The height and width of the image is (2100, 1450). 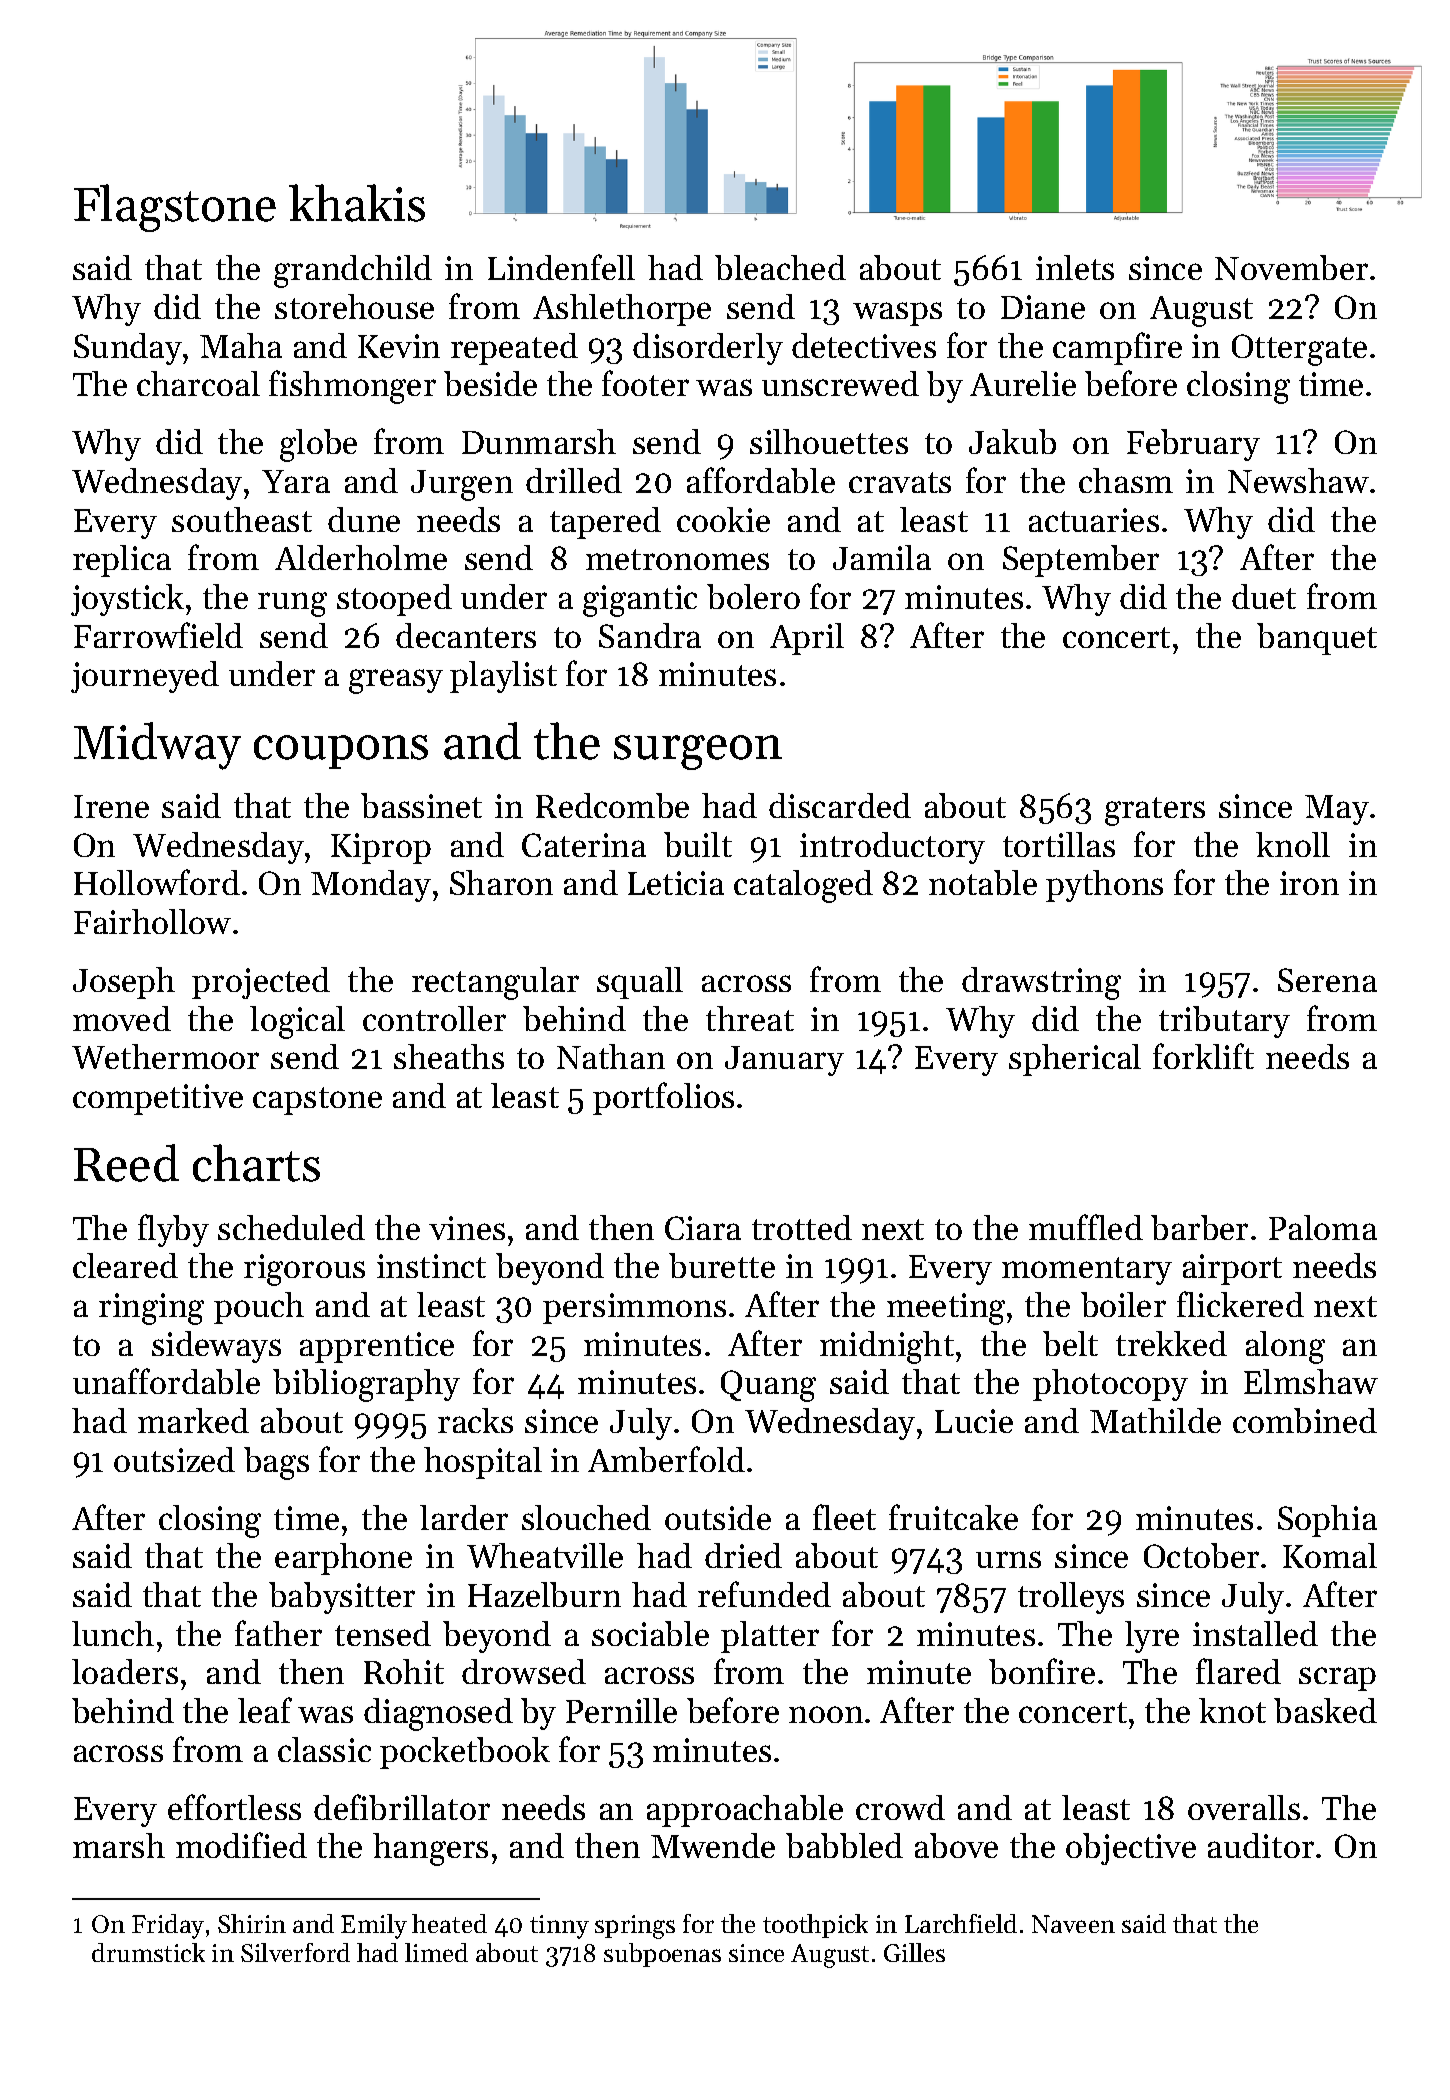 I want to click on spherical, so click(x=1075, y=1060).
